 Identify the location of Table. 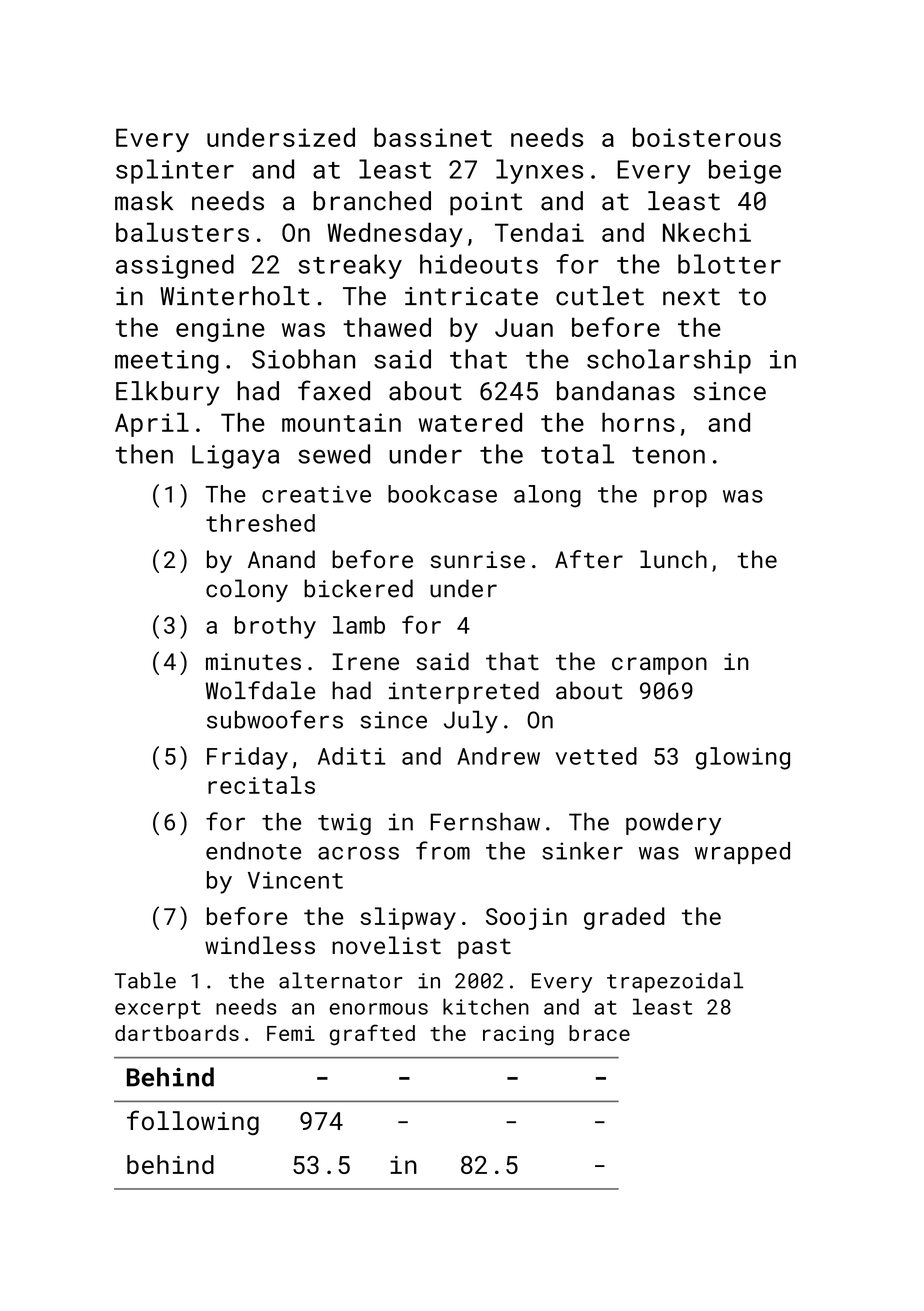
(145, 980).
